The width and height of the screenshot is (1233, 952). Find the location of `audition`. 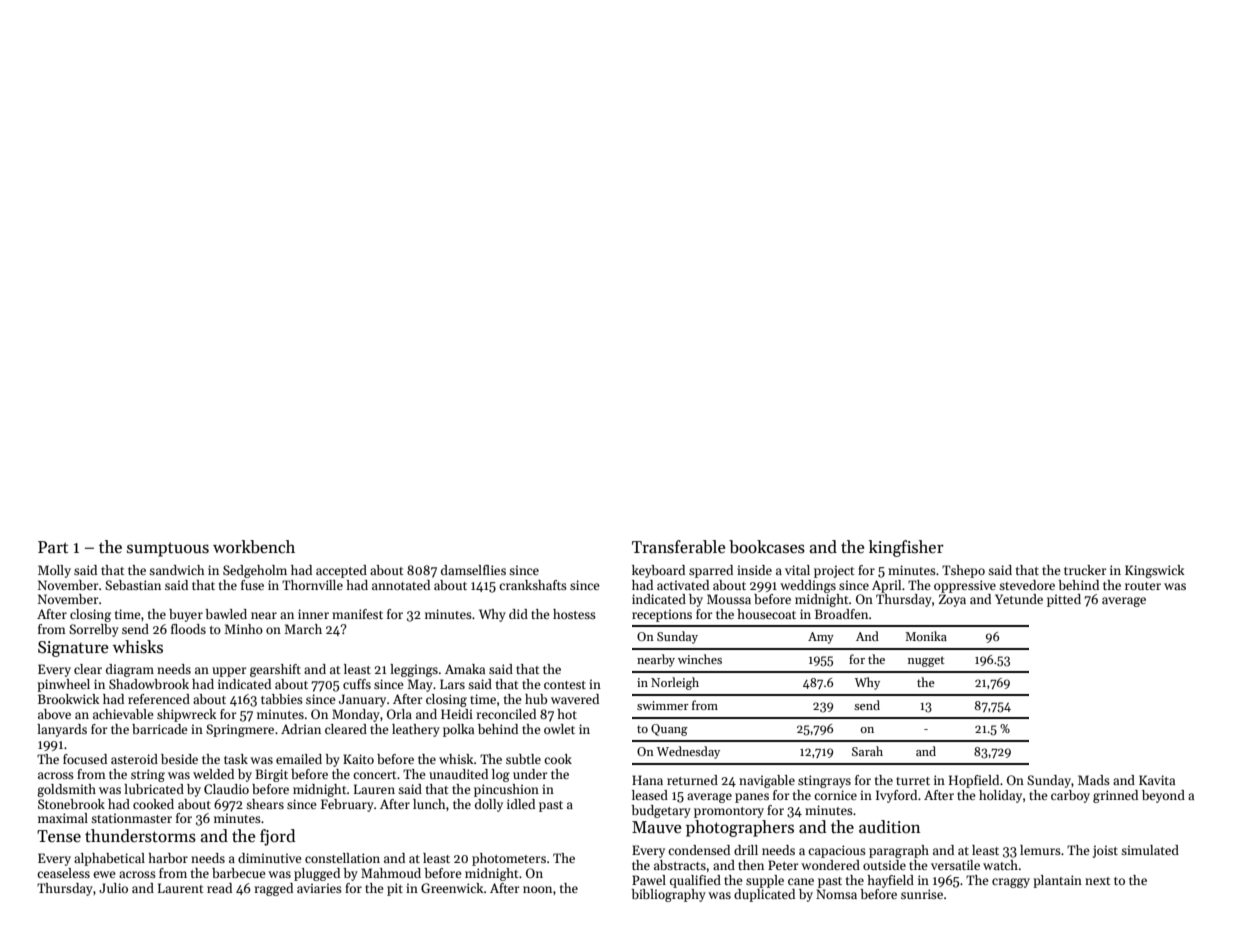

audition is located at coordinates (890, 827).
